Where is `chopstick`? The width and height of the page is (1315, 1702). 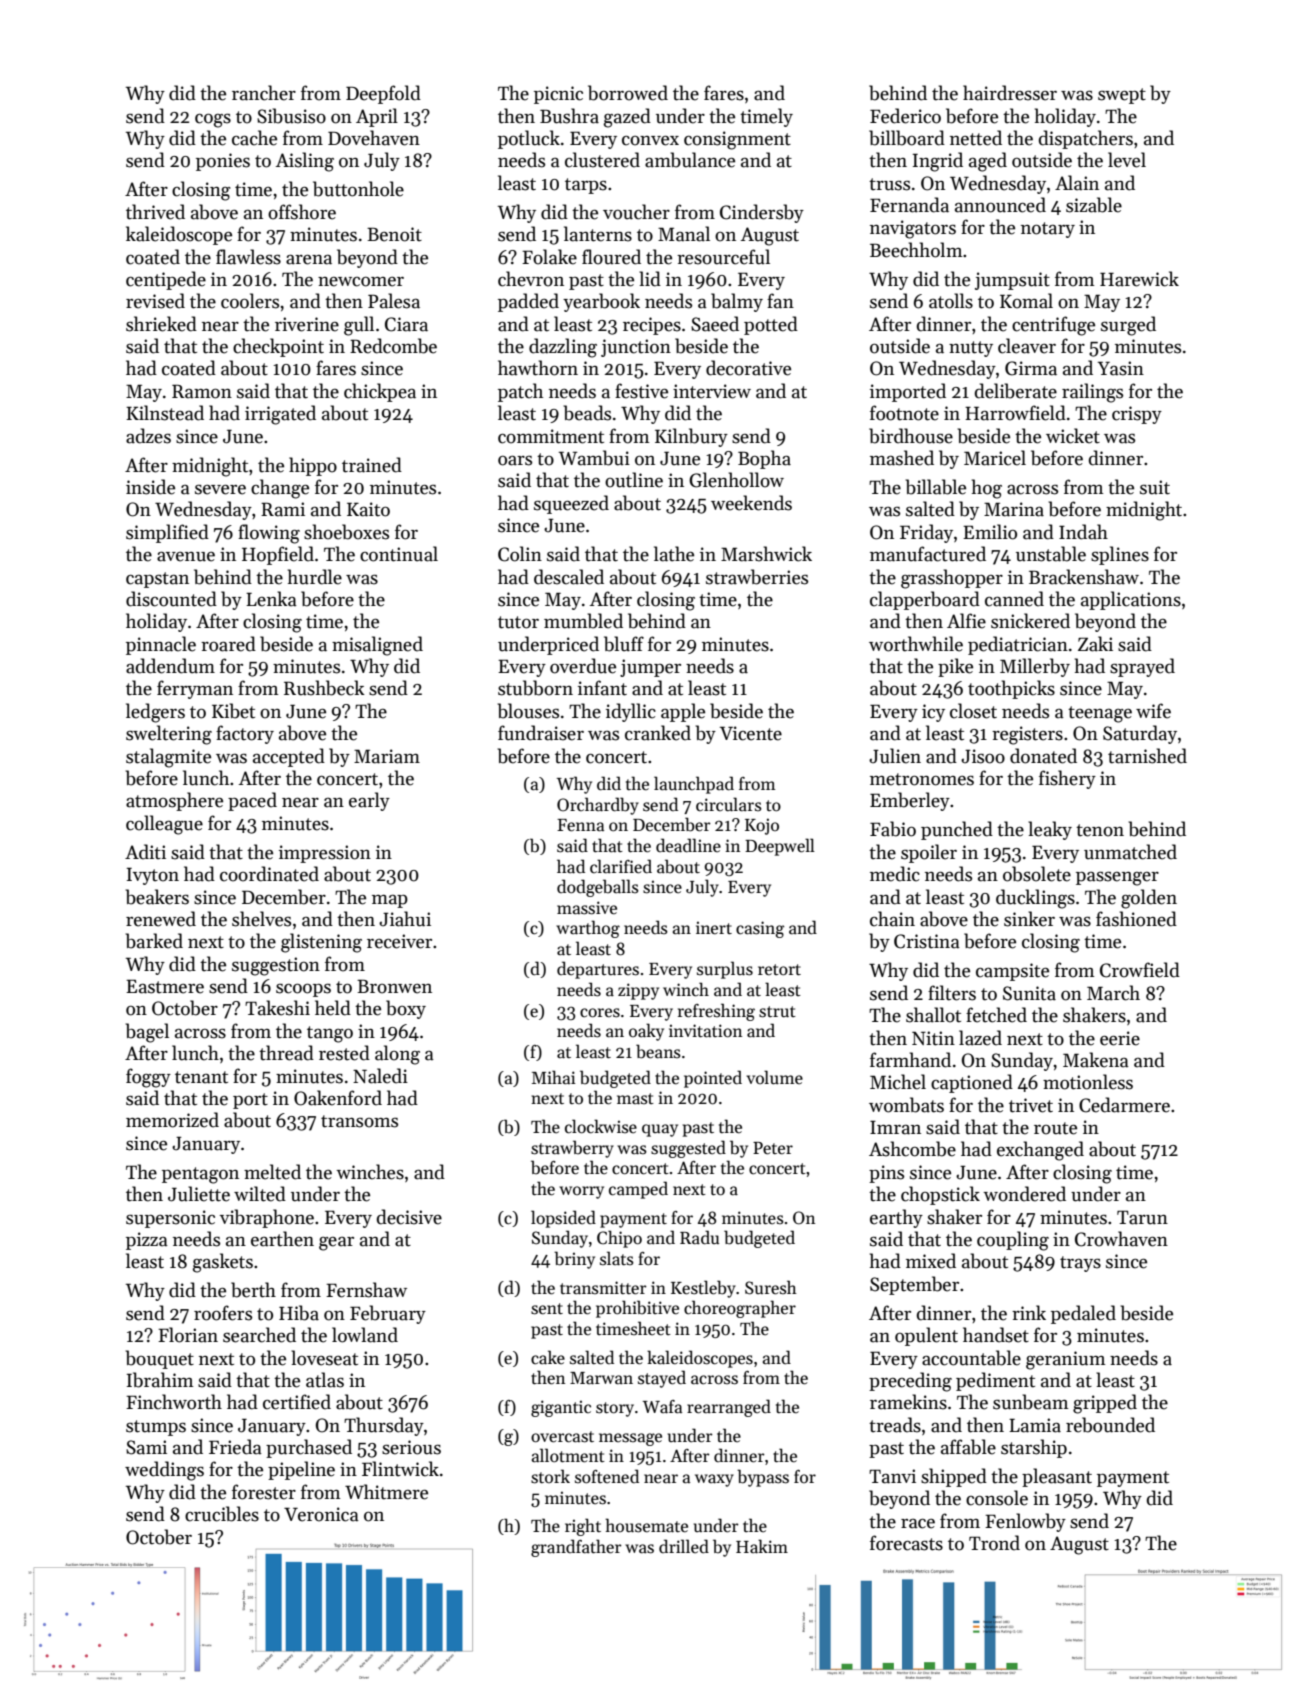 chopstick is located at coordinates (940, 1195).
